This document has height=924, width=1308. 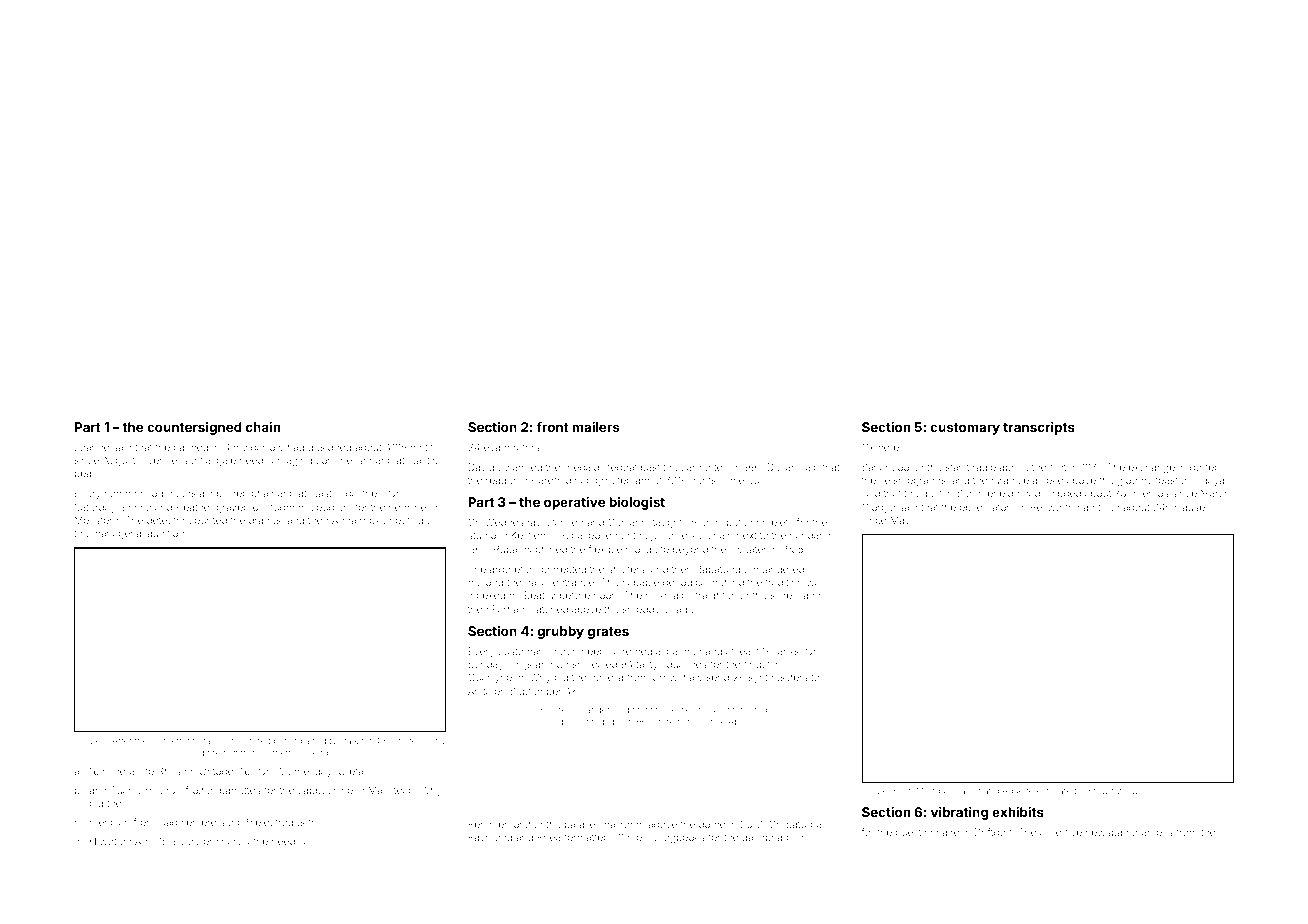 I want to click on was, so click(x=816, y=583).
